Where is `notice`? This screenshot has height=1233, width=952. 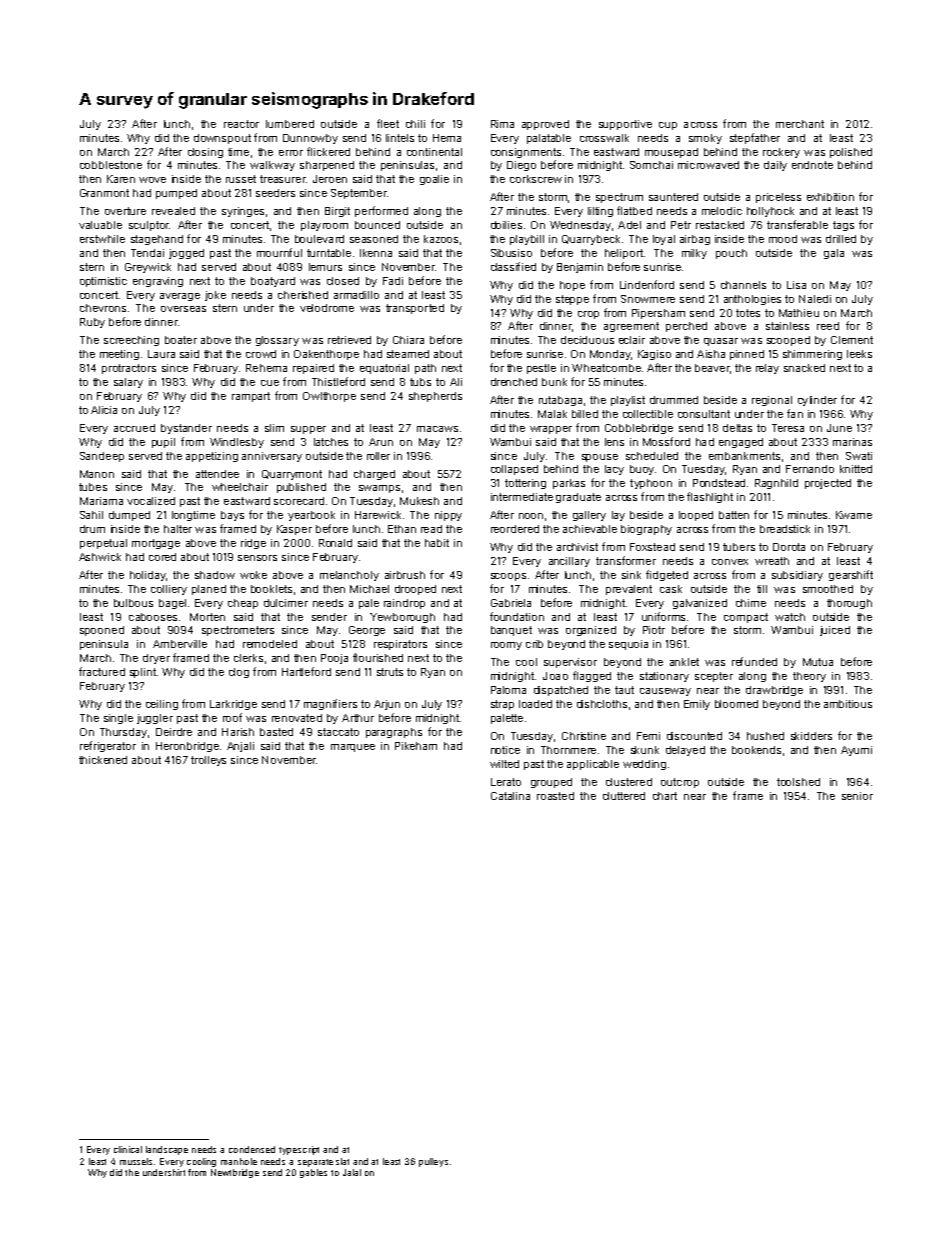 notice is located at coordinates (505, 750).
